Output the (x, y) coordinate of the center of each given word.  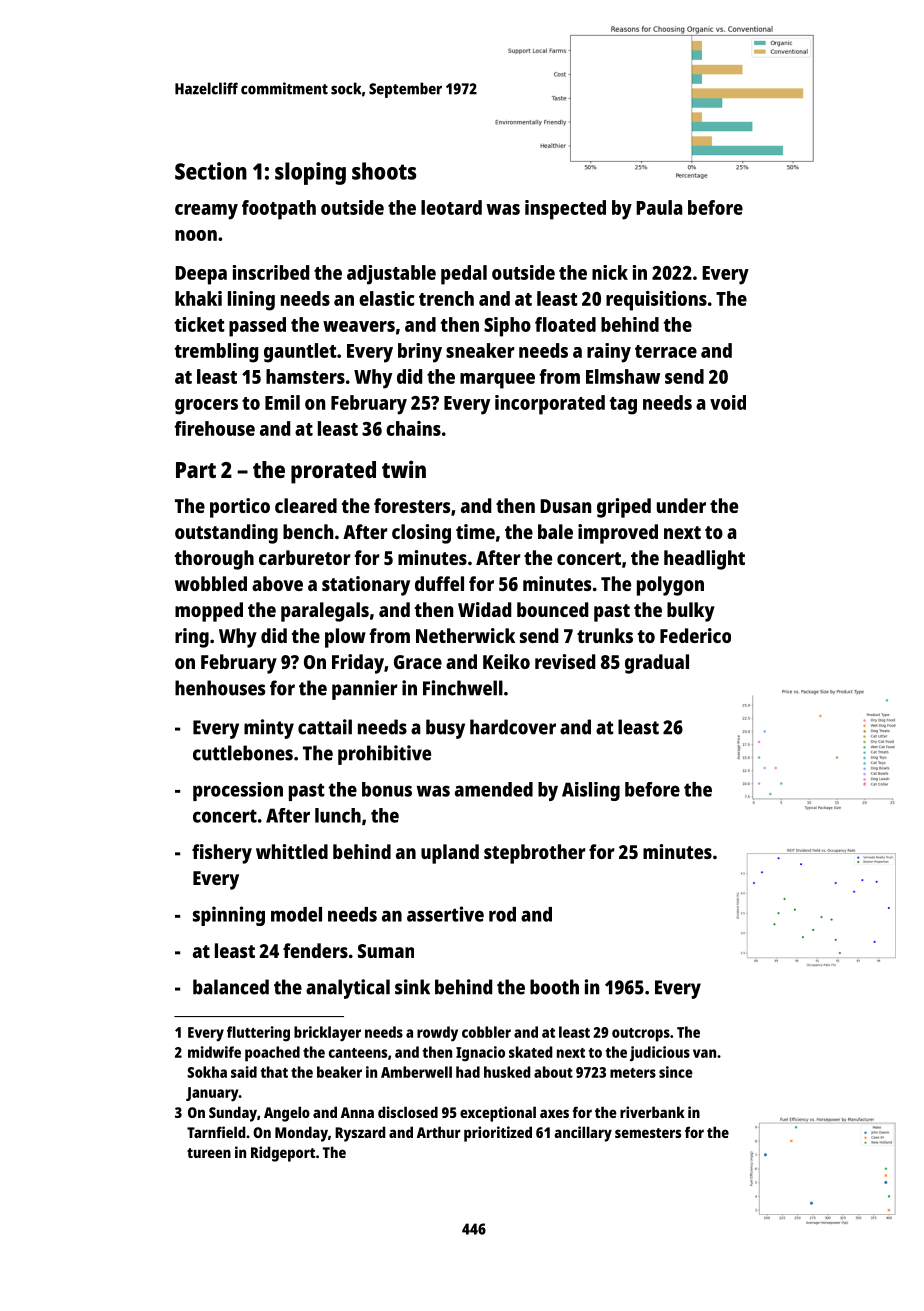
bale (555, 531)
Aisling (591, 791)
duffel (439, 583)
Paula (659, 207)
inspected (565, 210)
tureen (209, 1153)
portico (240, 508)
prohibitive (384, 755)
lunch (338, 815)
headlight (704, 560)
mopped (209, 612)
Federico (695, 635)
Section (211, 171)
